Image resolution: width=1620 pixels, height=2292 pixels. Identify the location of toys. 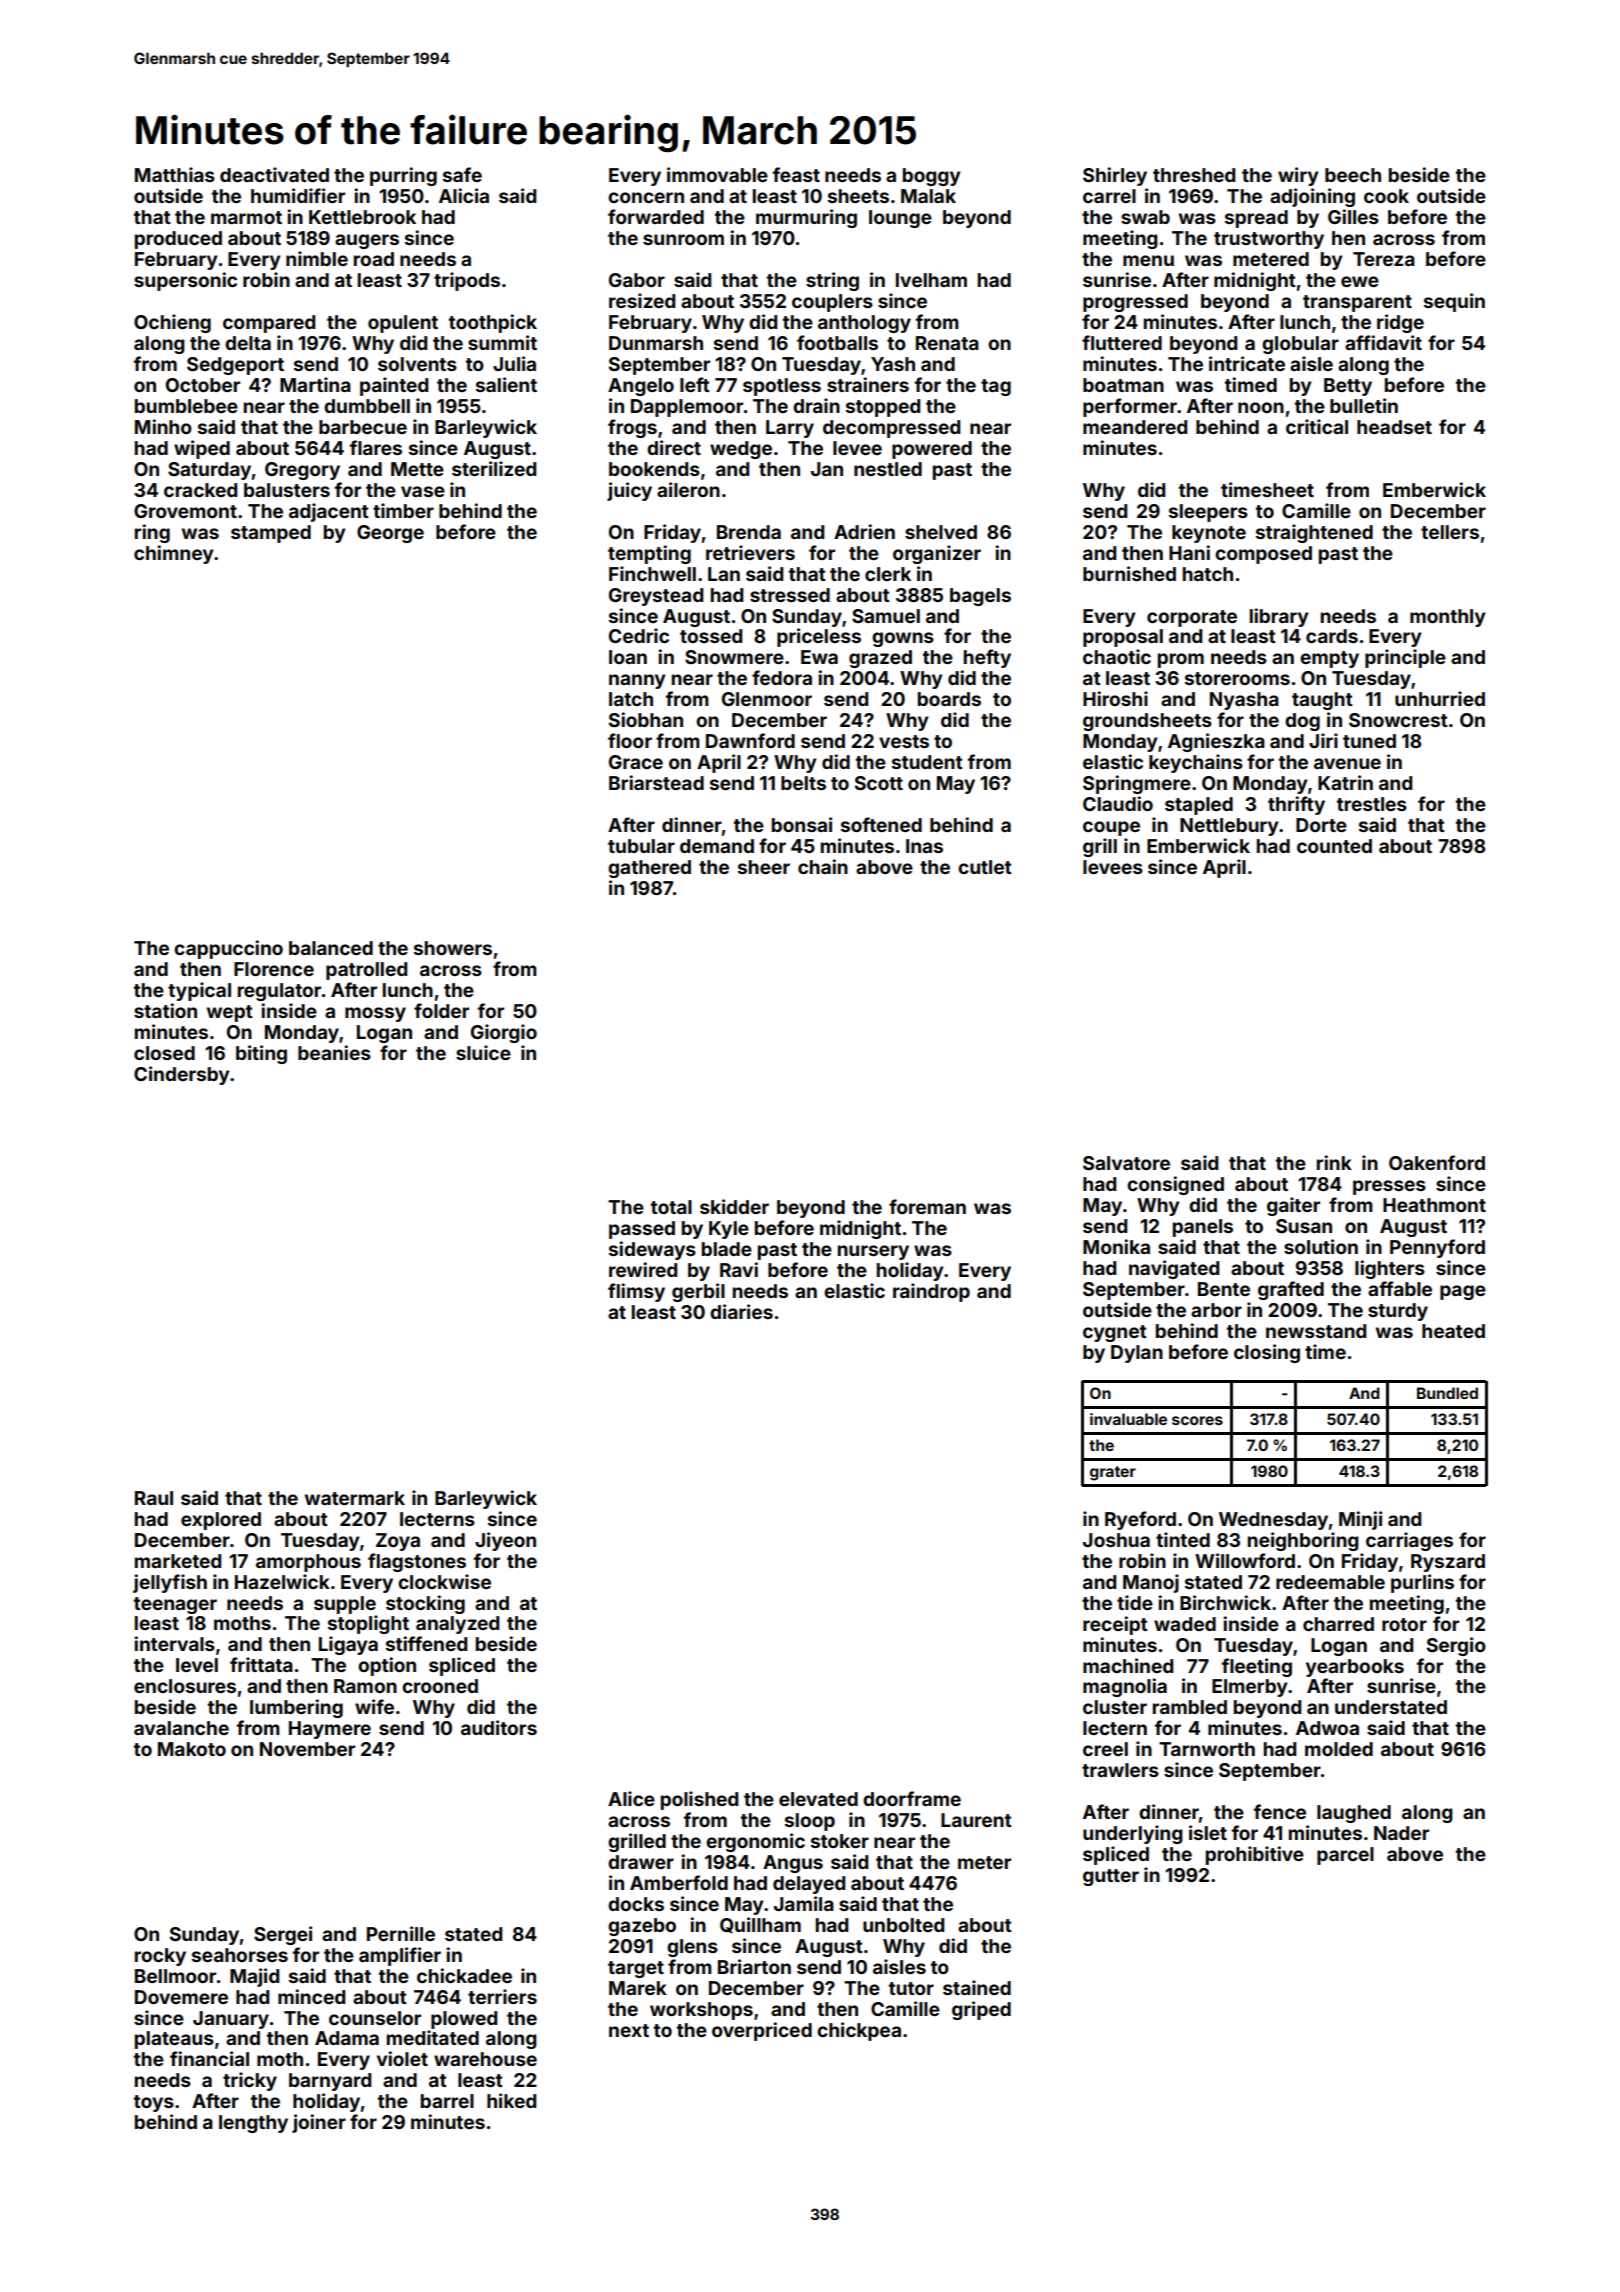
(154, 2103).
